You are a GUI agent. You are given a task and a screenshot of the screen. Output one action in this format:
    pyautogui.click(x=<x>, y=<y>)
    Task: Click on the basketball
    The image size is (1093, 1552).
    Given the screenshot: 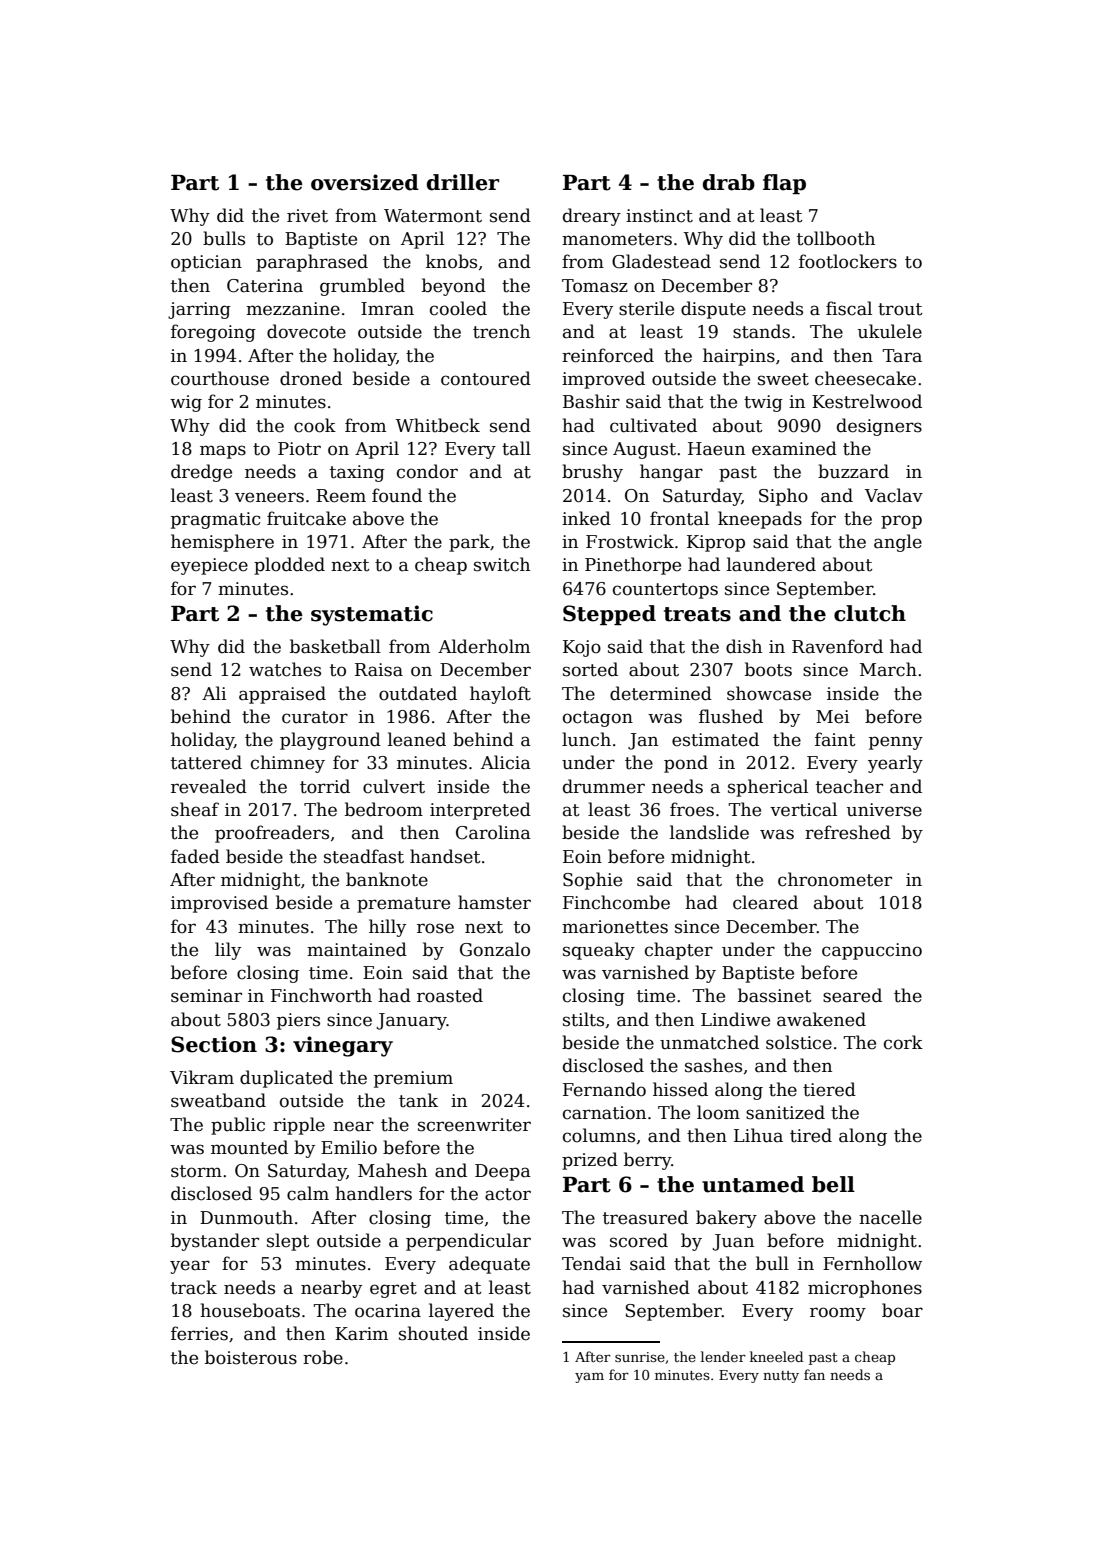 What is the action you would take?
    pyautogui.click(x=335, y=646)
